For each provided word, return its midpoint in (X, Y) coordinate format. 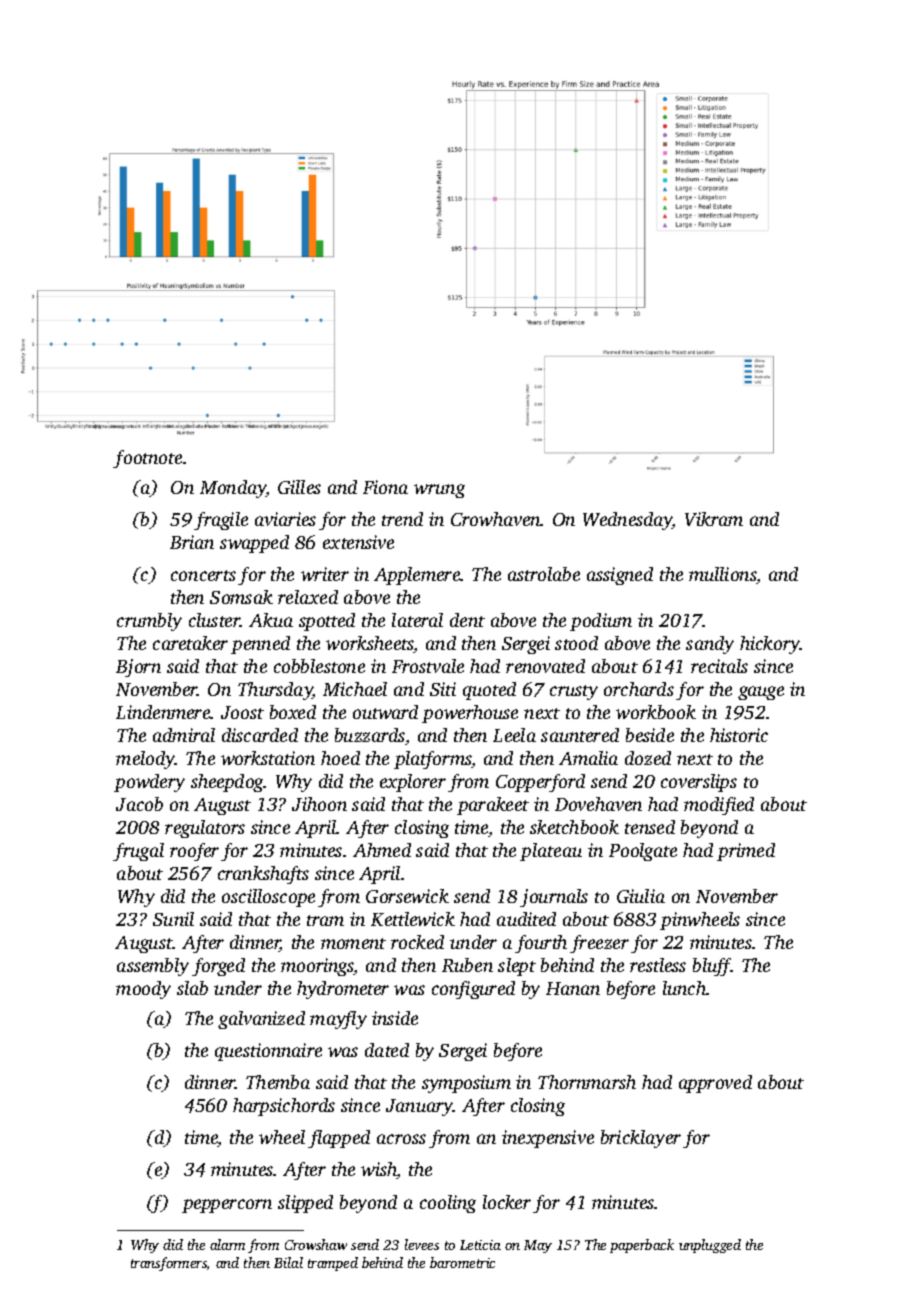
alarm (227, 1244)
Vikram (714, 519)
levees (422, 1244)
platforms (433, 760)
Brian (192, 542)
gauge (761, 693)
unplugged (710, 1246)
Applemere (417, 576)
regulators (205, 829)
